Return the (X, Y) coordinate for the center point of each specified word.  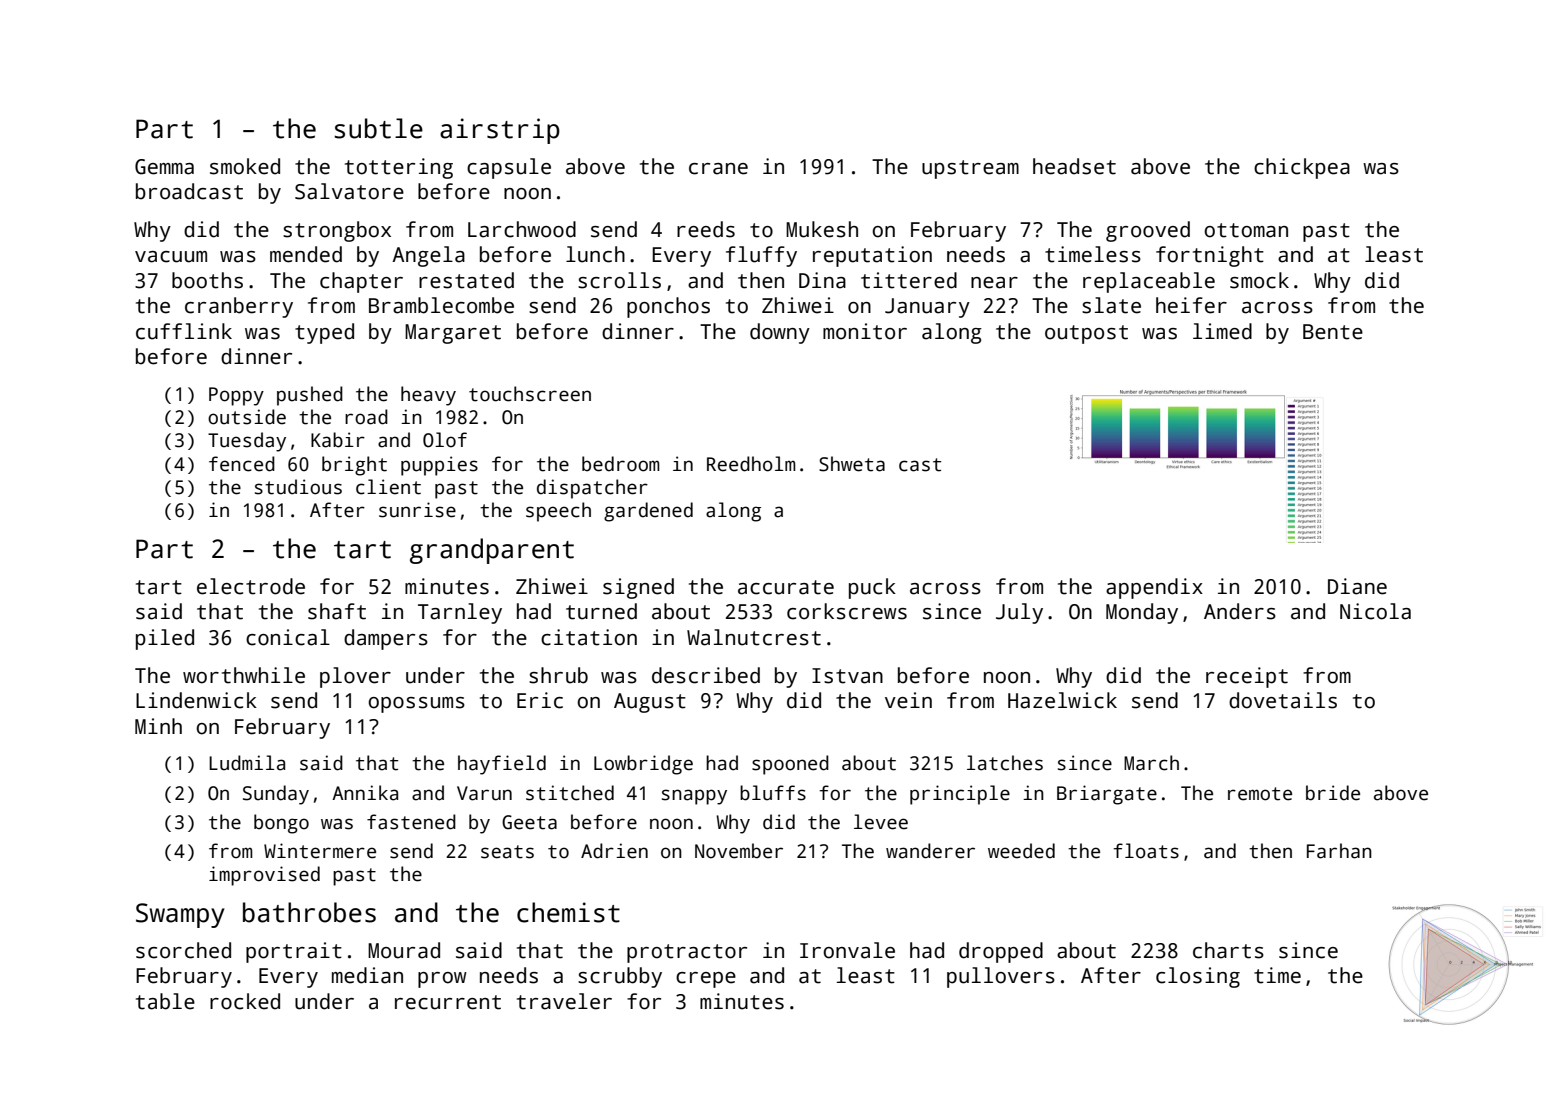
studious (298, 487)
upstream (970, 169)
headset (1074, 166)
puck (872, 588)
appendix (1154, 588)
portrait (294, 952)
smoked (245, 166)
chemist (568, 912)
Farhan (1339, 851)
